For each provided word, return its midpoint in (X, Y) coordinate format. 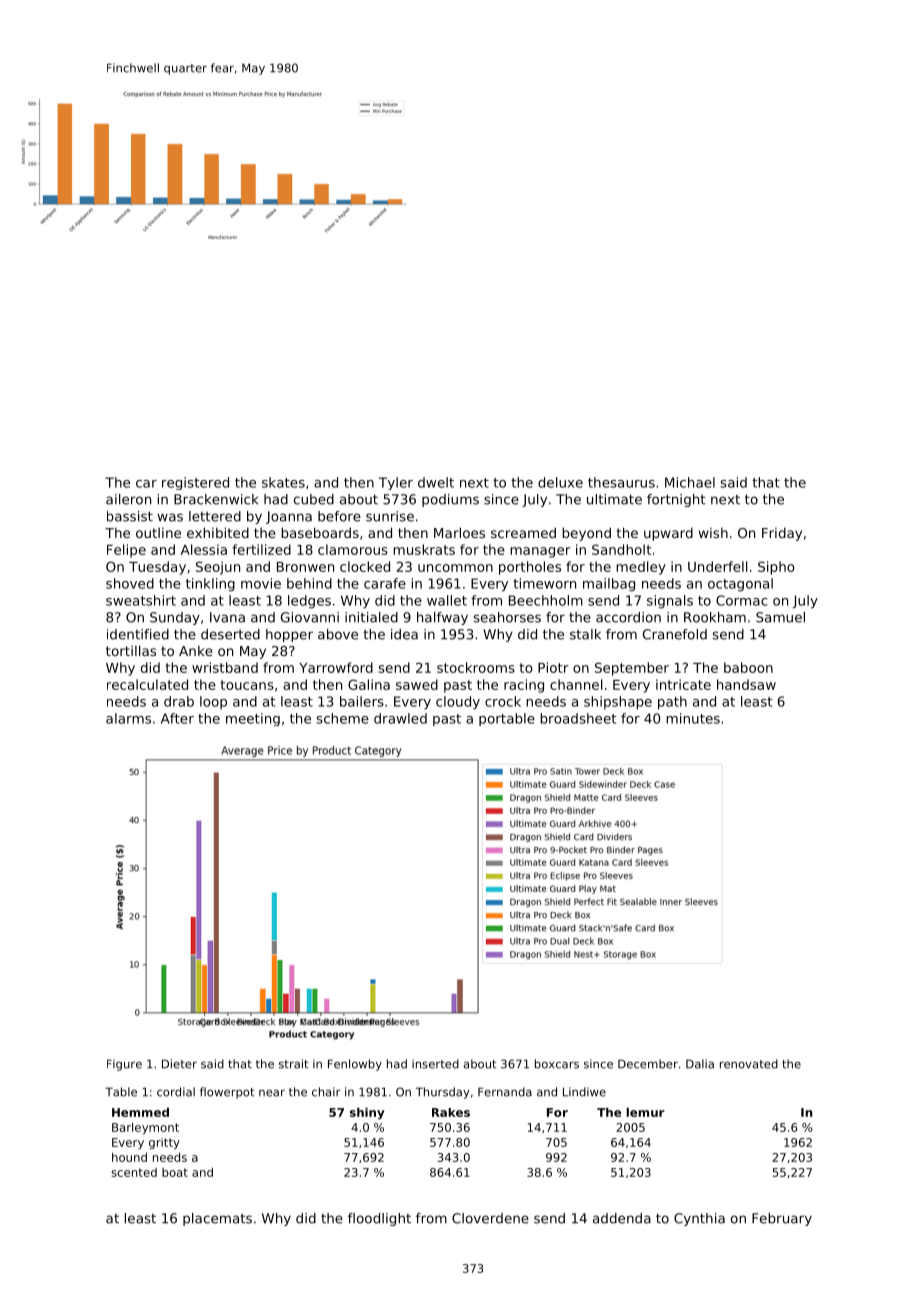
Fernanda (505, 1092)
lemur (645, 1112)
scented (134, 1172)
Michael (690, 482)
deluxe (560, 482)
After (177, 718)
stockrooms (476, 667)
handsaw (746, 684)
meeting (253, 719)
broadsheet (578, 718)
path (672, 703)
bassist (130, 516)
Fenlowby (355, 1065)
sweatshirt (141, 600)
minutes (693, 718)
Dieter (179, 1064)
